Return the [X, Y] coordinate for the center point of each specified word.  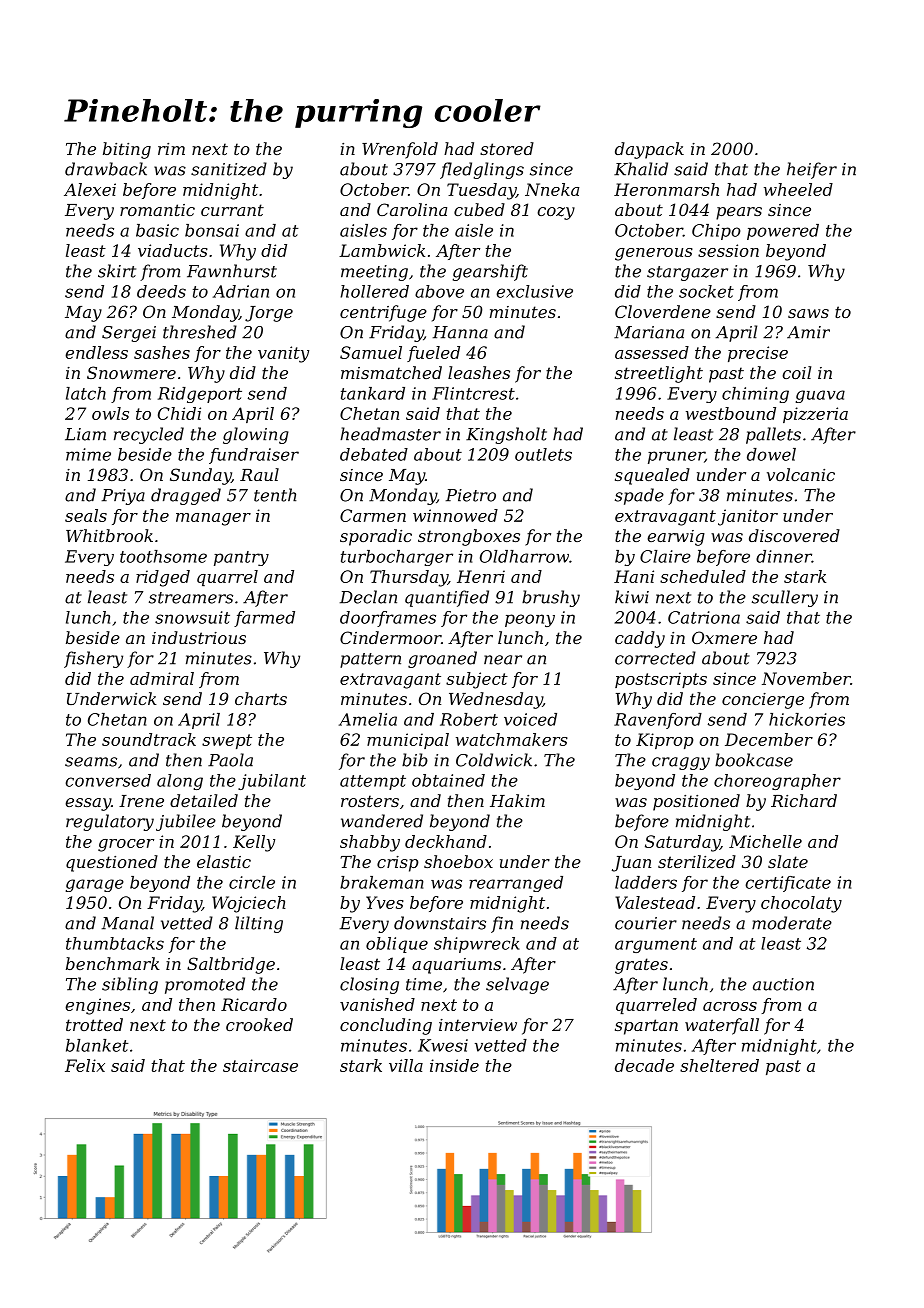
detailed [204, 800]
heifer [812, 170]
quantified [447, 598]
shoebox [458, 861]
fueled [433, 354]
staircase [260, 1065]
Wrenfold [400, 150]
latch [86, 393]
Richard [804, 800]
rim [171, 149]
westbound [731, 413]
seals [86, 515]
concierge [763, 701]
